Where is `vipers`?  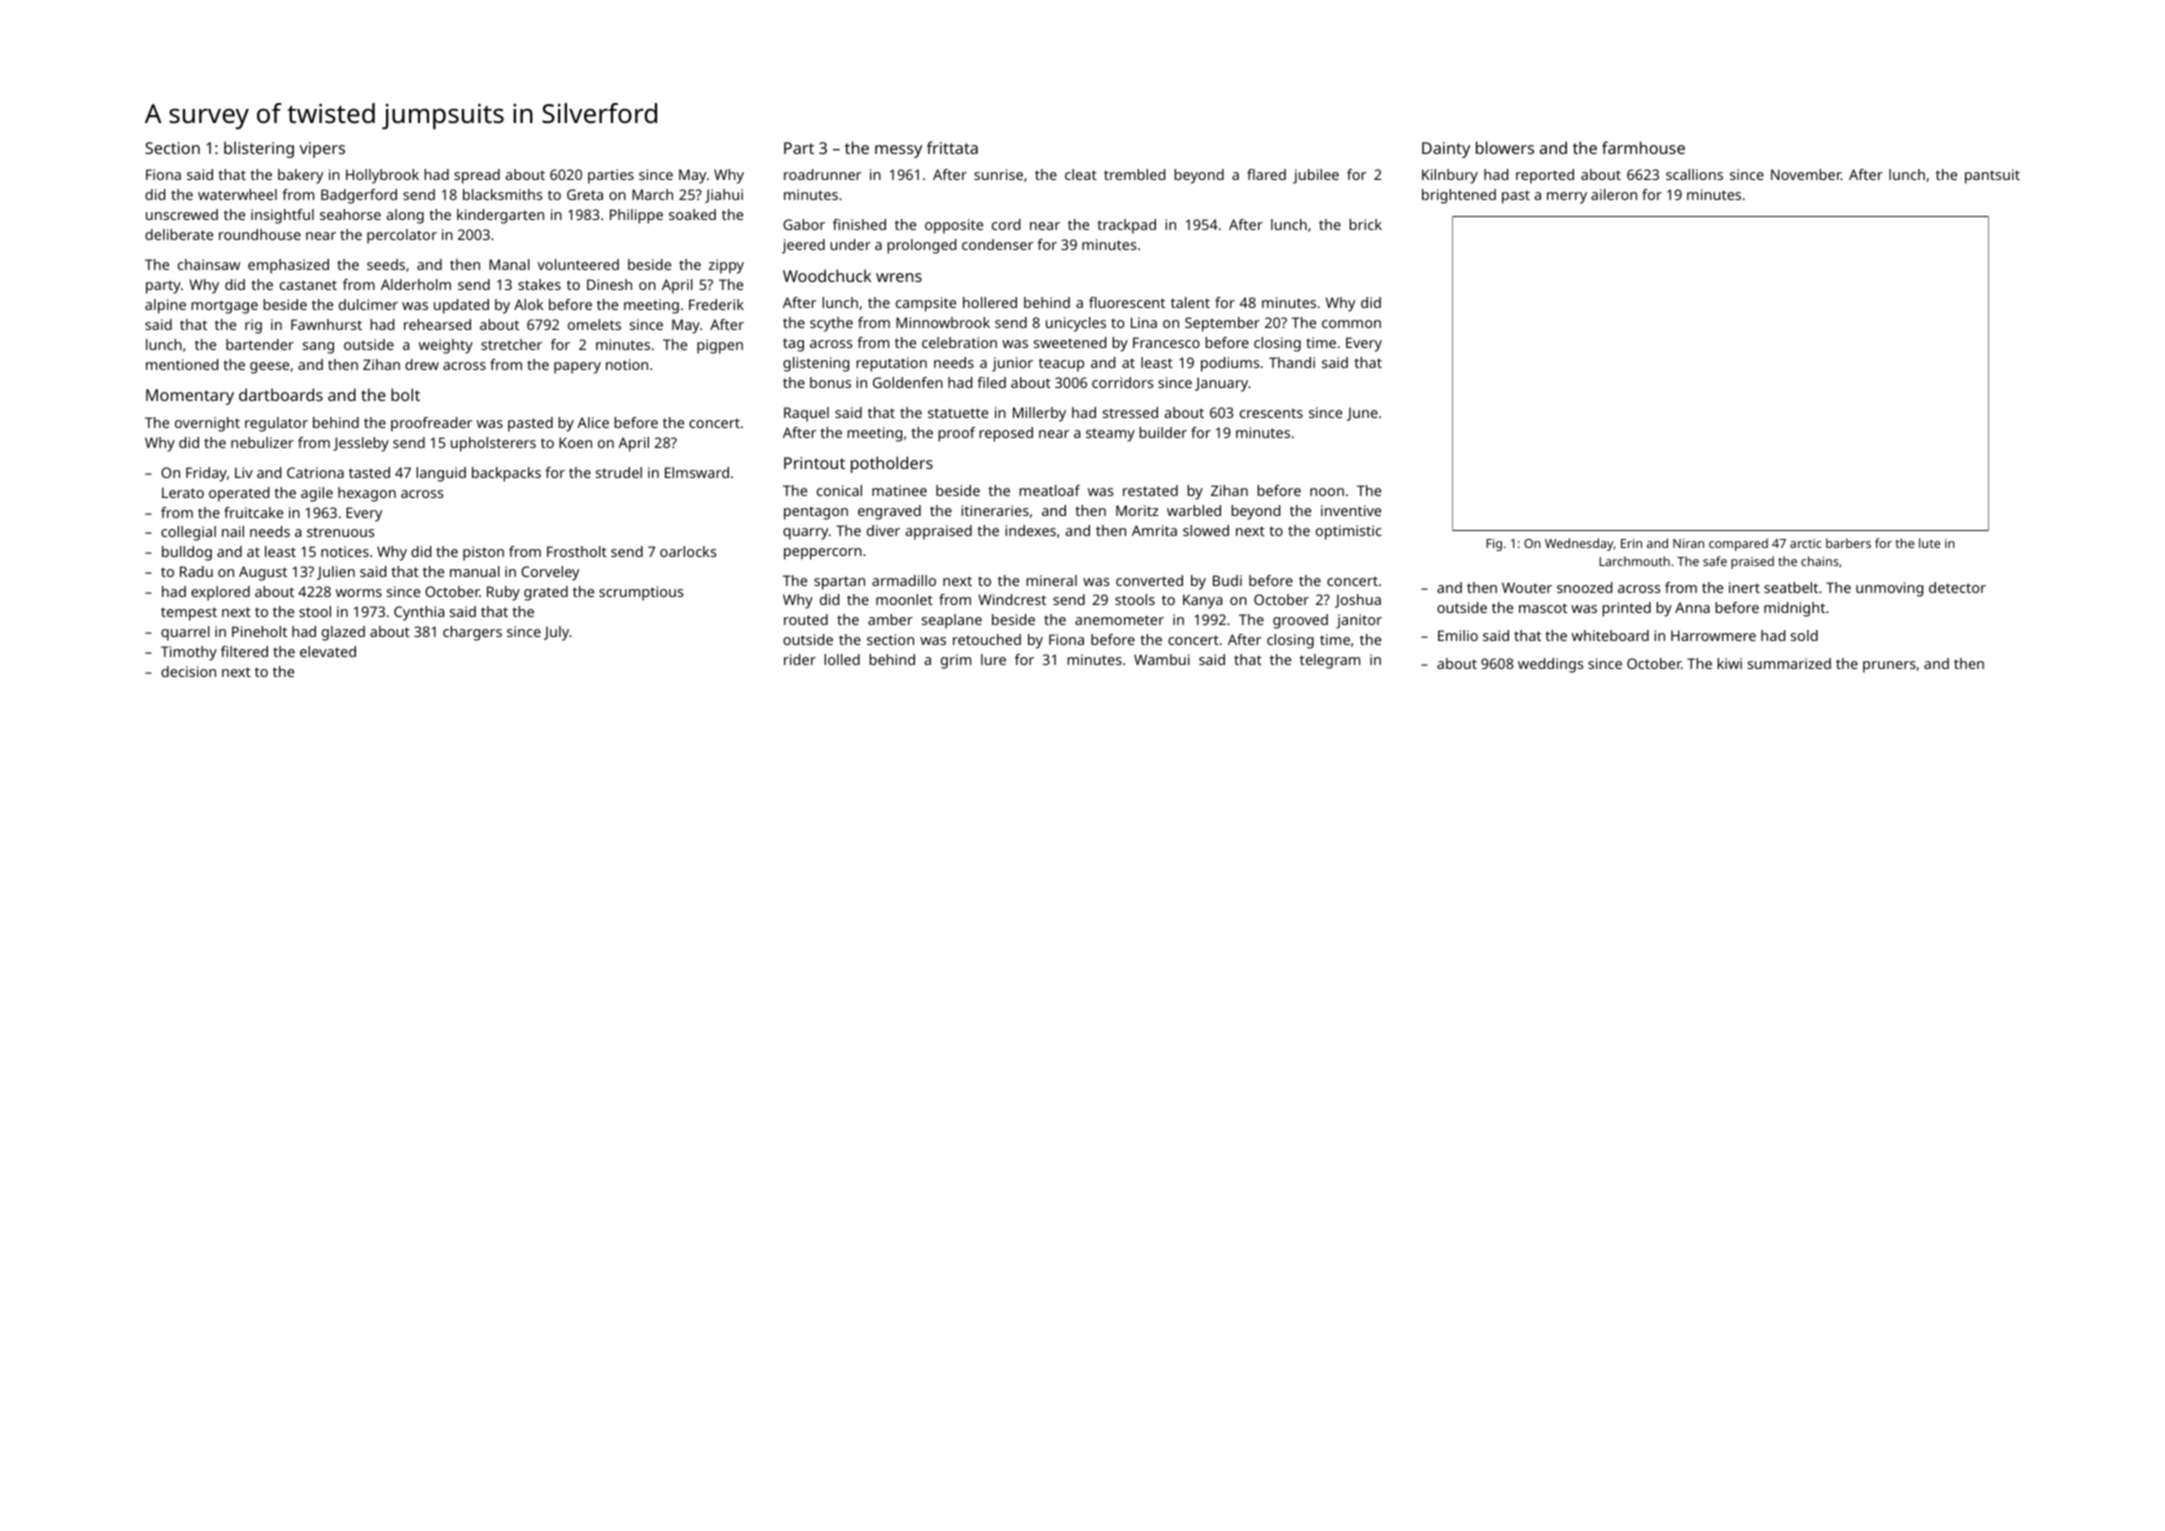
vipers is located at coordinates (322, 150).
